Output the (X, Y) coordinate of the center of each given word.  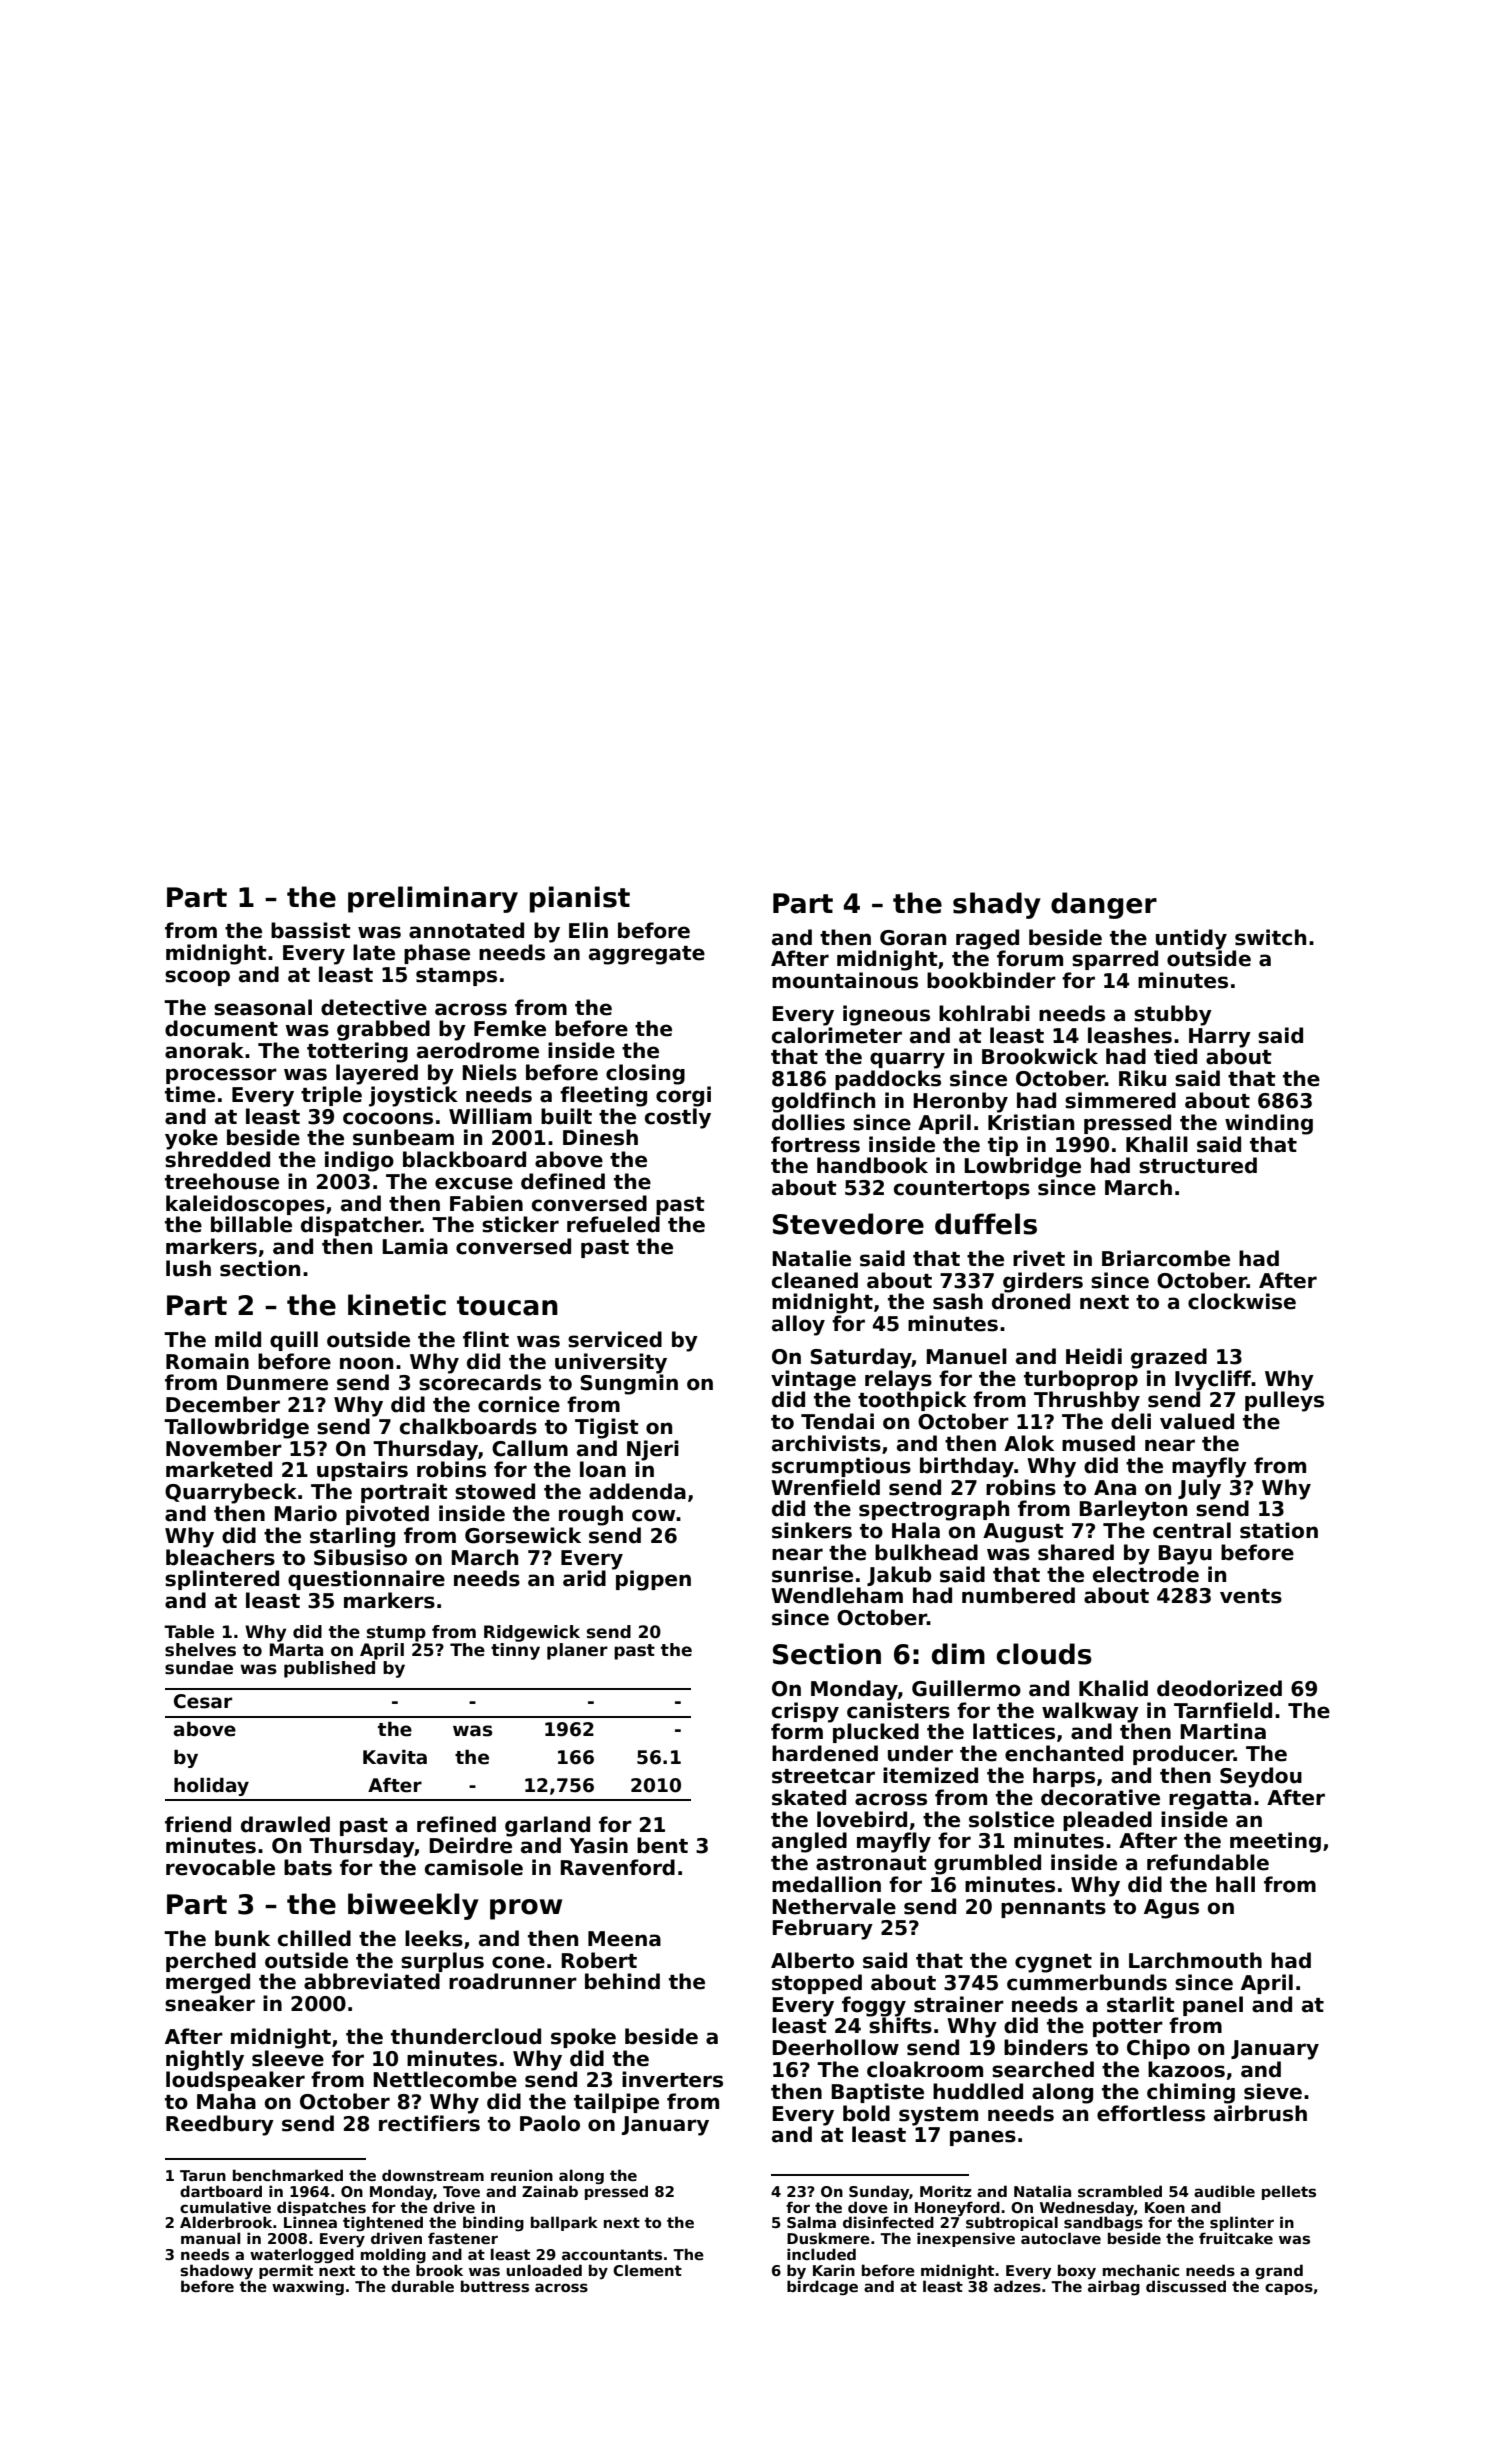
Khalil (1157, 1144)
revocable (220, 1867)
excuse (474, 1183)
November (224, 1448)
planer (577, 1651)
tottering (357, 1052)
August (1023, 1533)
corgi (683, 1096)
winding (1269, 1124)
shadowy (216, 2271)
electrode (1146, 1574)
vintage (813, 1380)
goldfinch (823, 1102)
